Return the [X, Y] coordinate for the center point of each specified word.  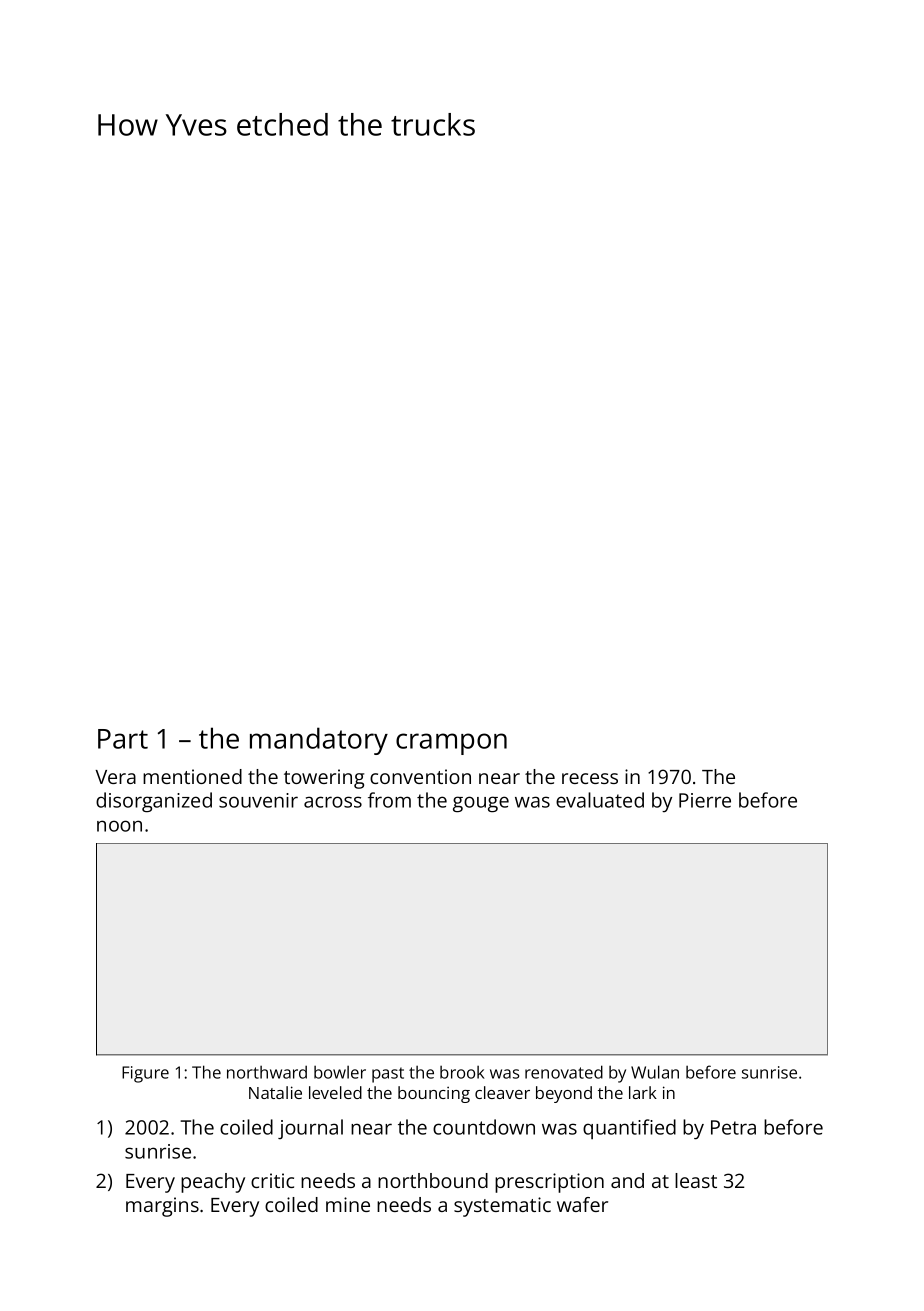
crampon [451, 744]
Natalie [275, 1092]
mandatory [319, 741]
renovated [564, 1072]
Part [123, 739]
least [696, 1180]
